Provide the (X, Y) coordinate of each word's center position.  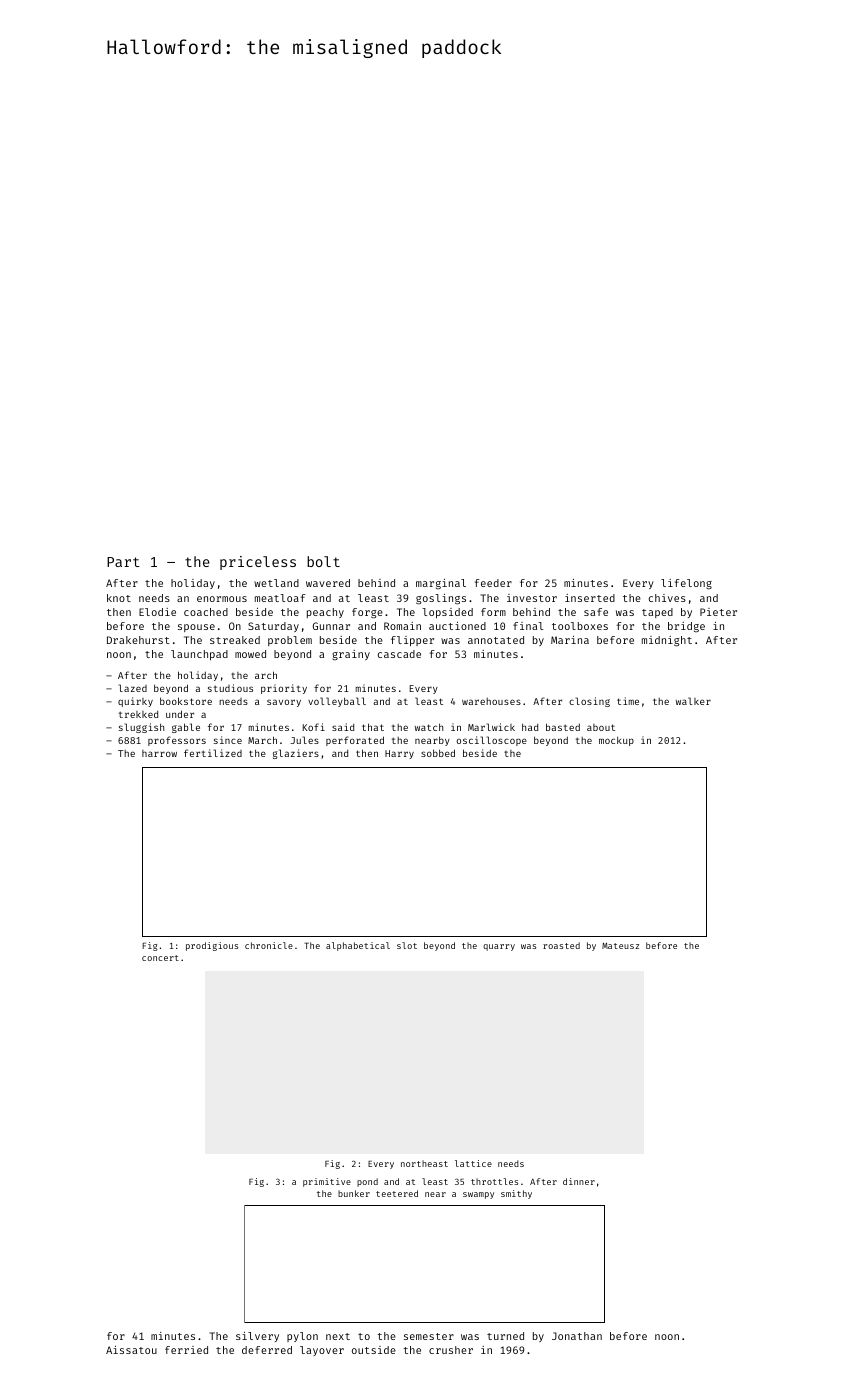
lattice (473, 1163)
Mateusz (620, 946)
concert (160, 958)
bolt (323, 561)
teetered (397, 1193)
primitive (327, 1182)
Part (123, 562)
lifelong (686, 584)
